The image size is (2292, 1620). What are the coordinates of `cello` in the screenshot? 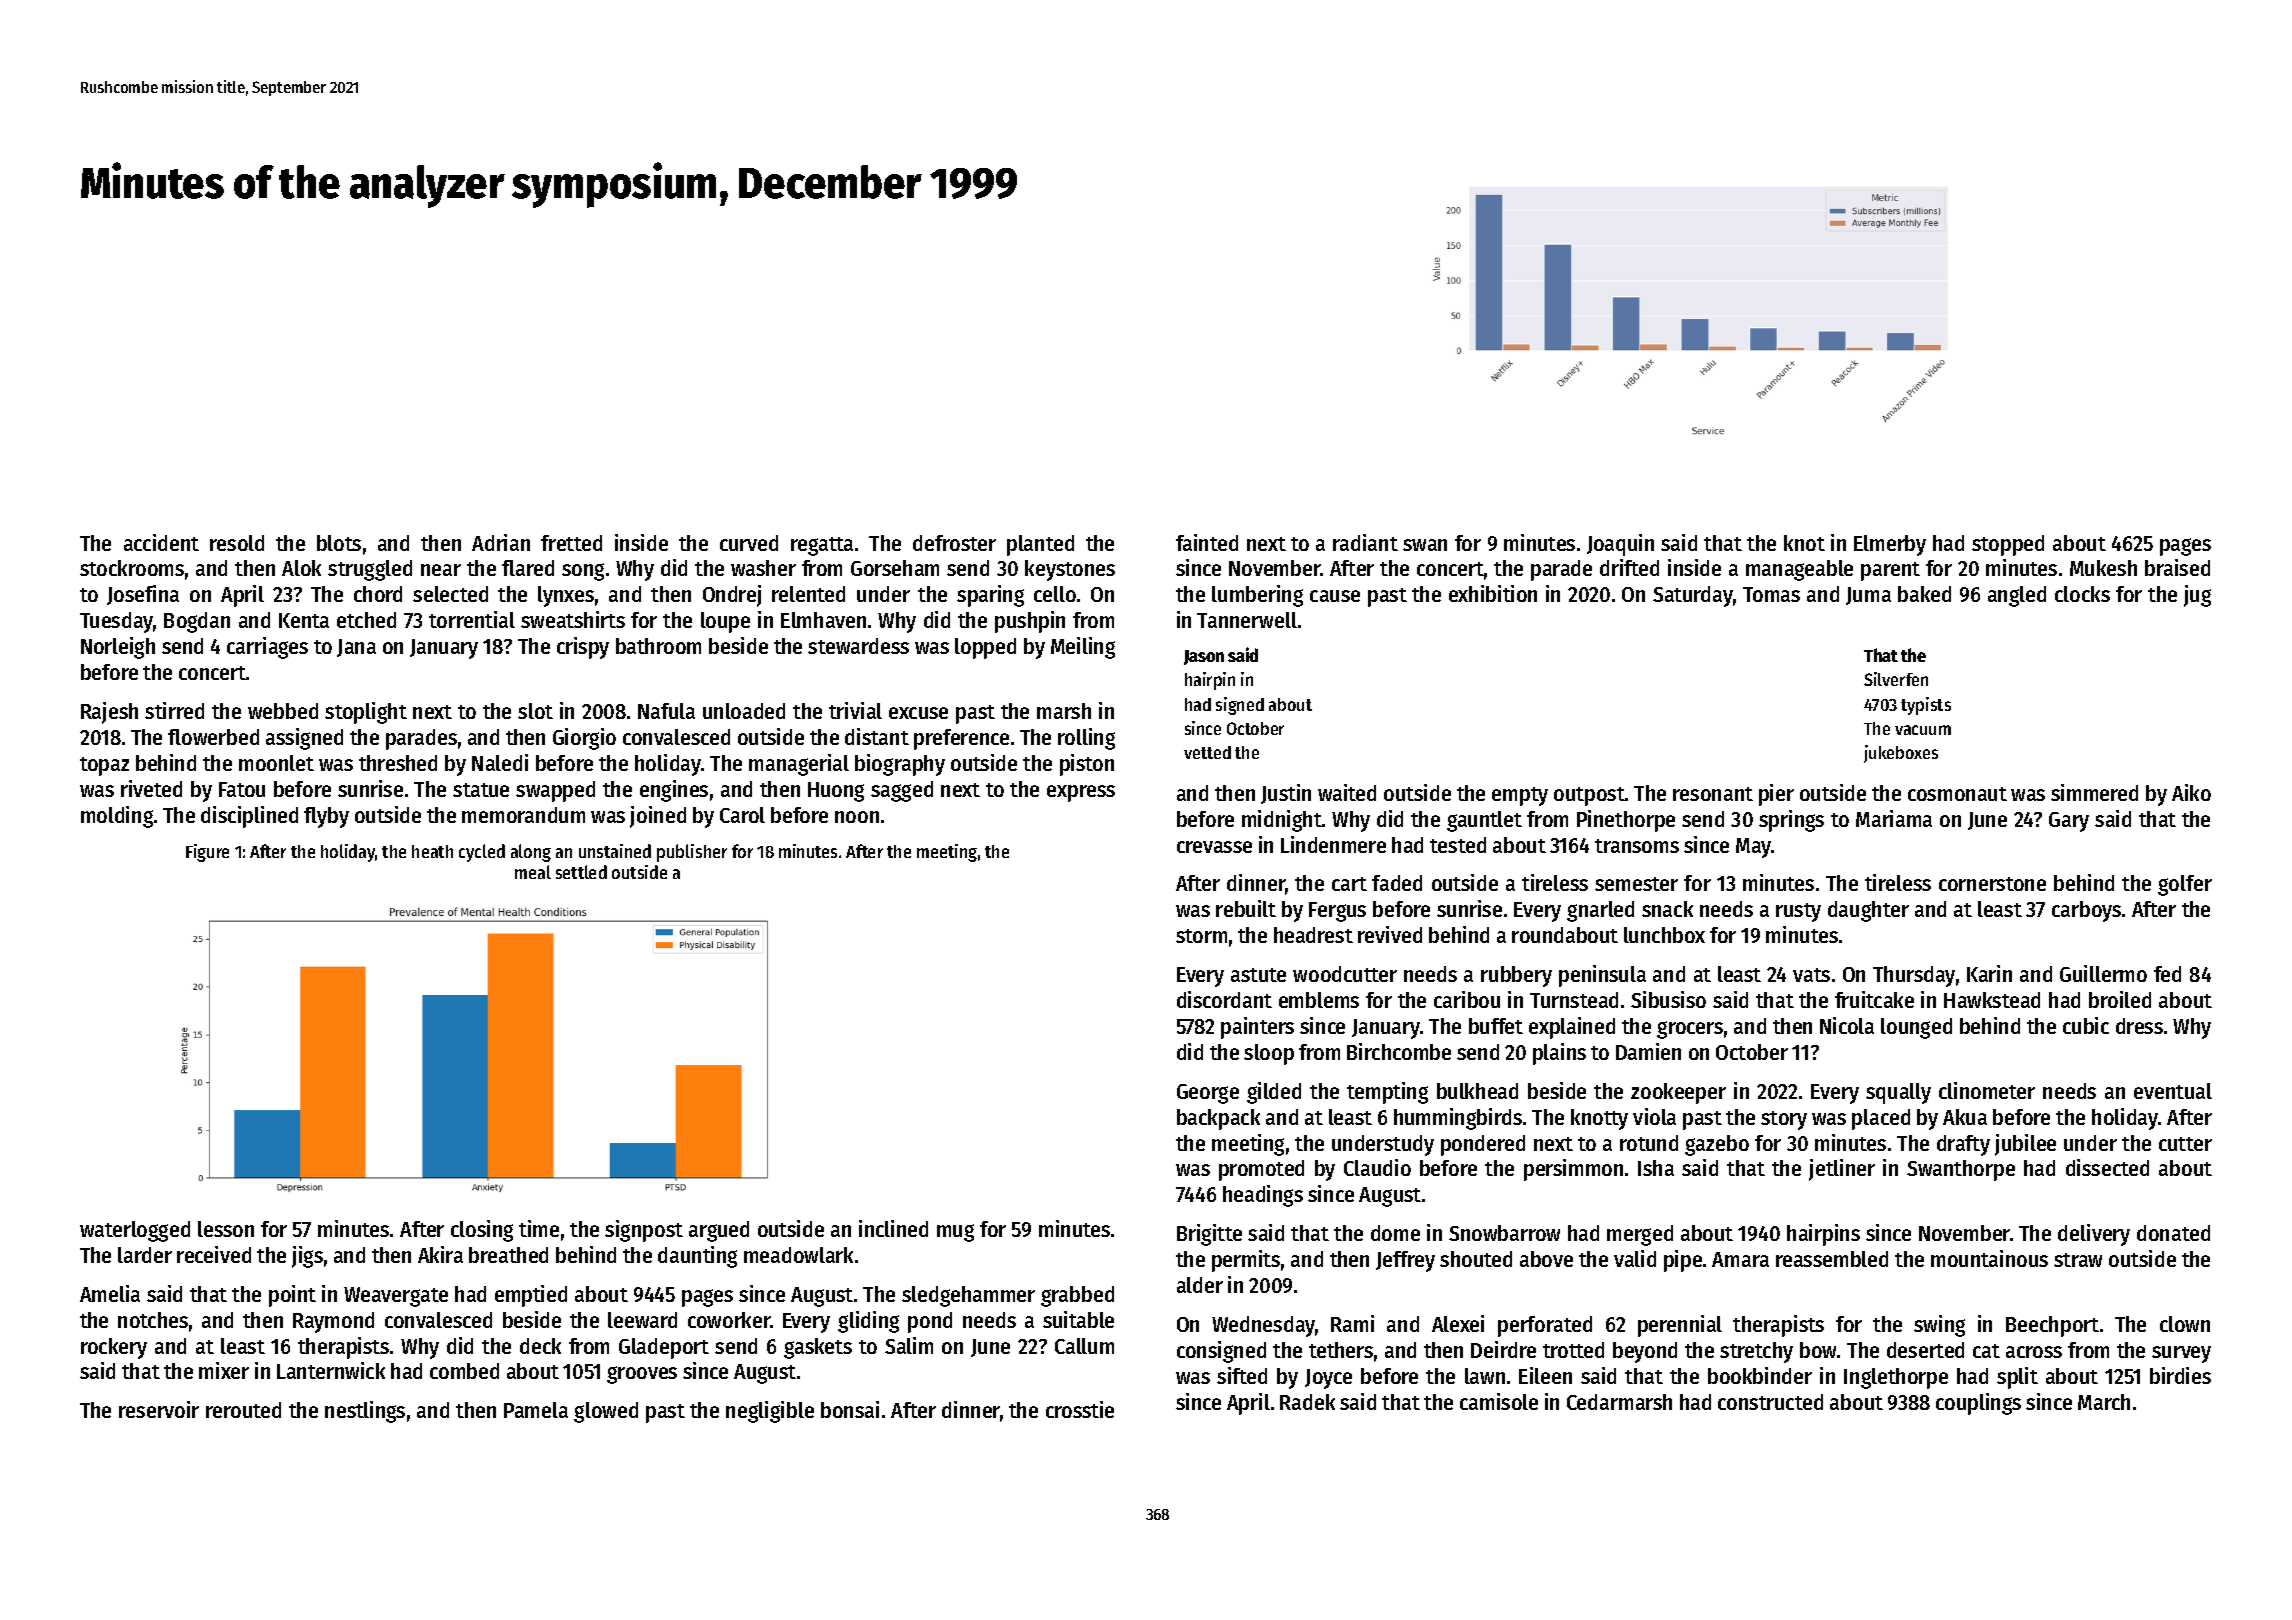 It's located at (1055, 594).
